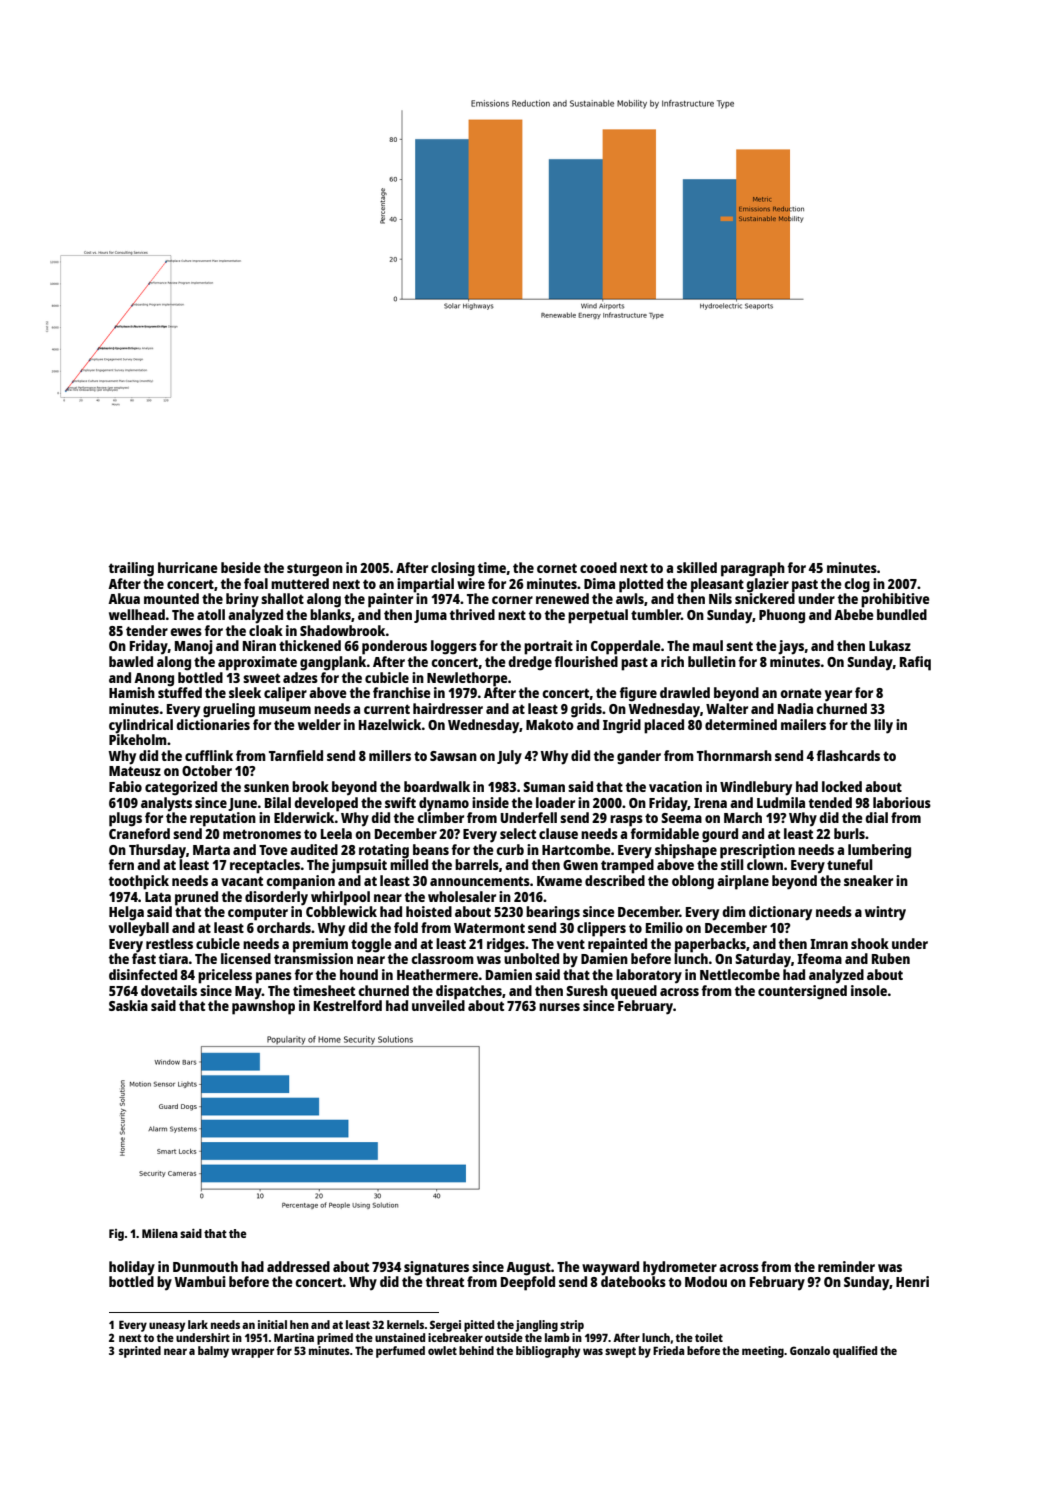 This page has width=1042, height=1509. Describe the element at coordinates (160, 1233) in the page. I see `Milena` at that location.
